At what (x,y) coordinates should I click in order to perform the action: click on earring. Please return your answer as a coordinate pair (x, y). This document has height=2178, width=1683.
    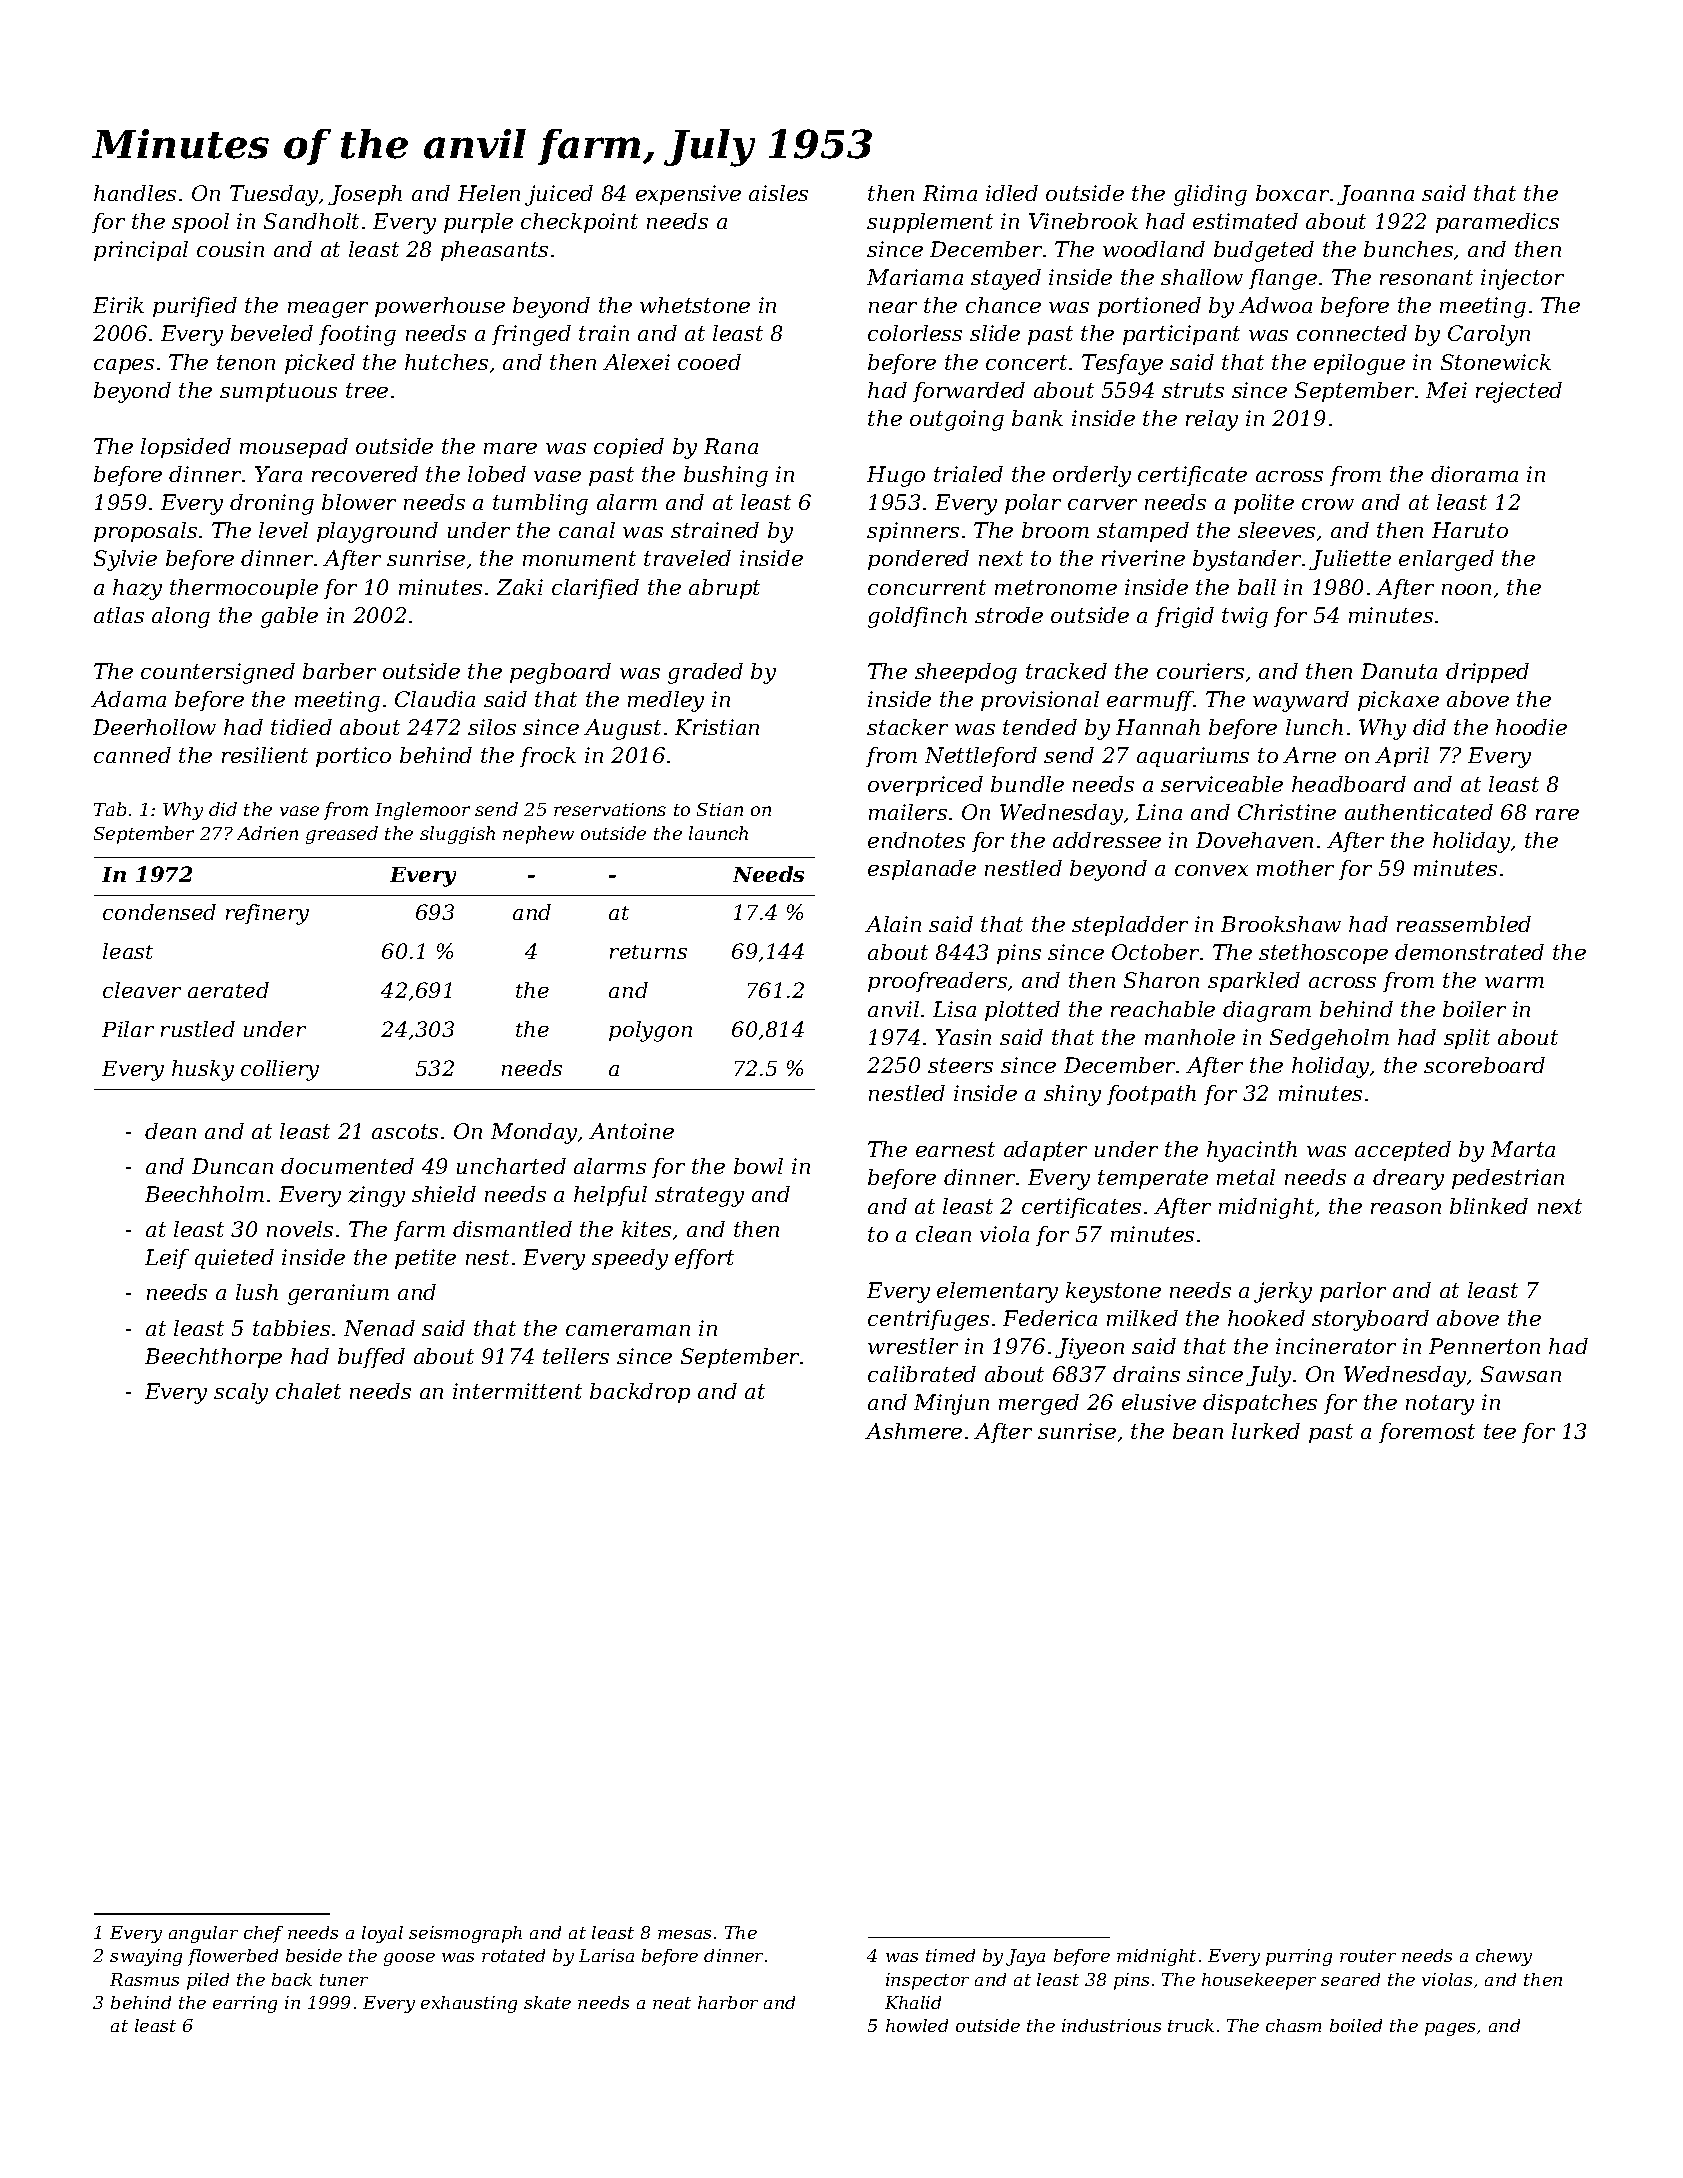
    Looking at the image, I should click on (245, 2004).
